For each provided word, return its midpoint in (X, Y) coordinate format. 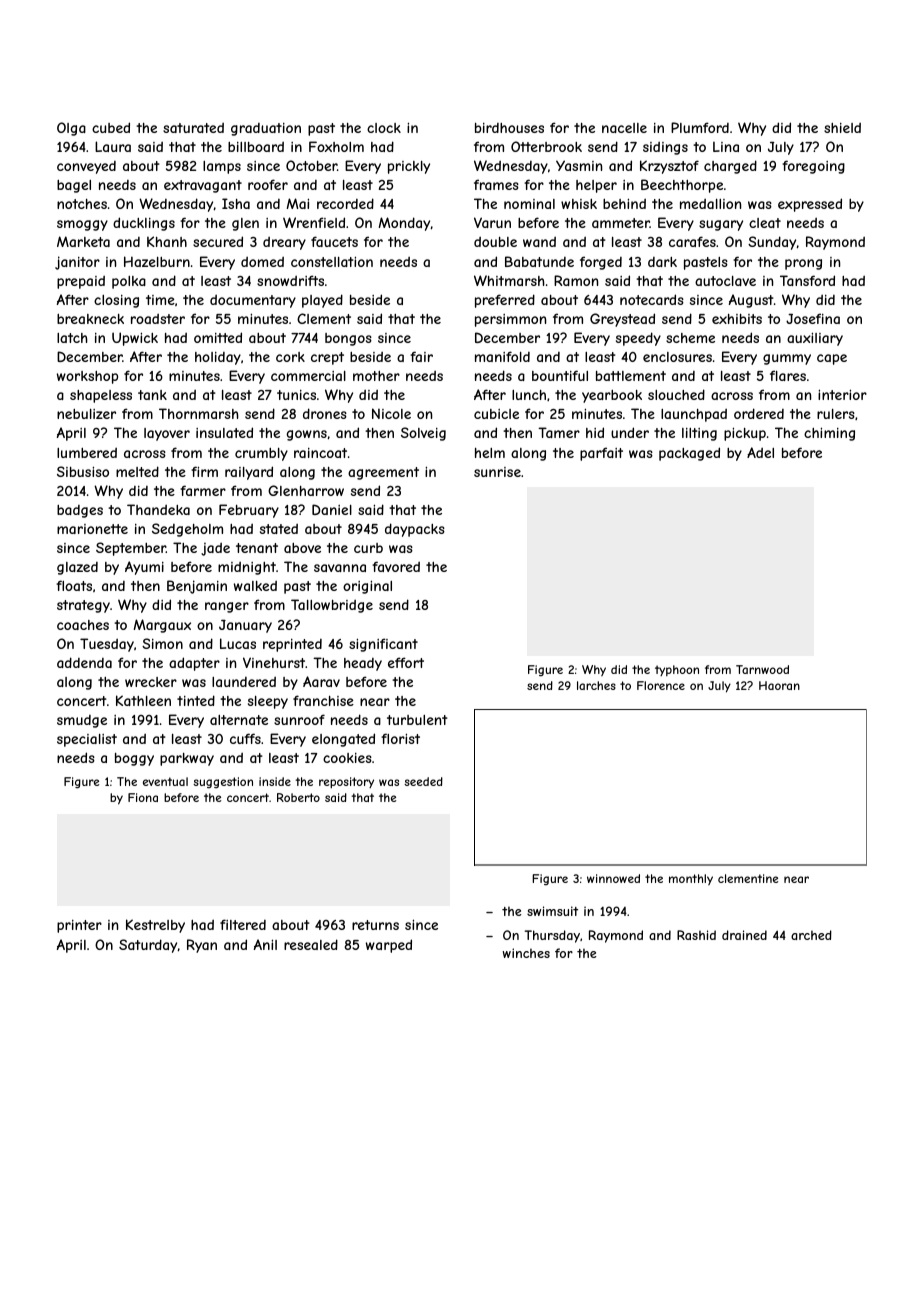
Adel (760, 452)
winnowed (613, 878)
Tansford (807, 280)
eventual (165, 781)
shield (842, 128)
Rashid (696, 935)
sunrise (497, 472)
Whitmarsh (509, 280)
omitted (218, 337)
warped (389, 946)
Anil (265, 944)
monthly (691, 879)
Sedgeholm (187, 530)
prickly (409, 167)
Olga (71, 129)
